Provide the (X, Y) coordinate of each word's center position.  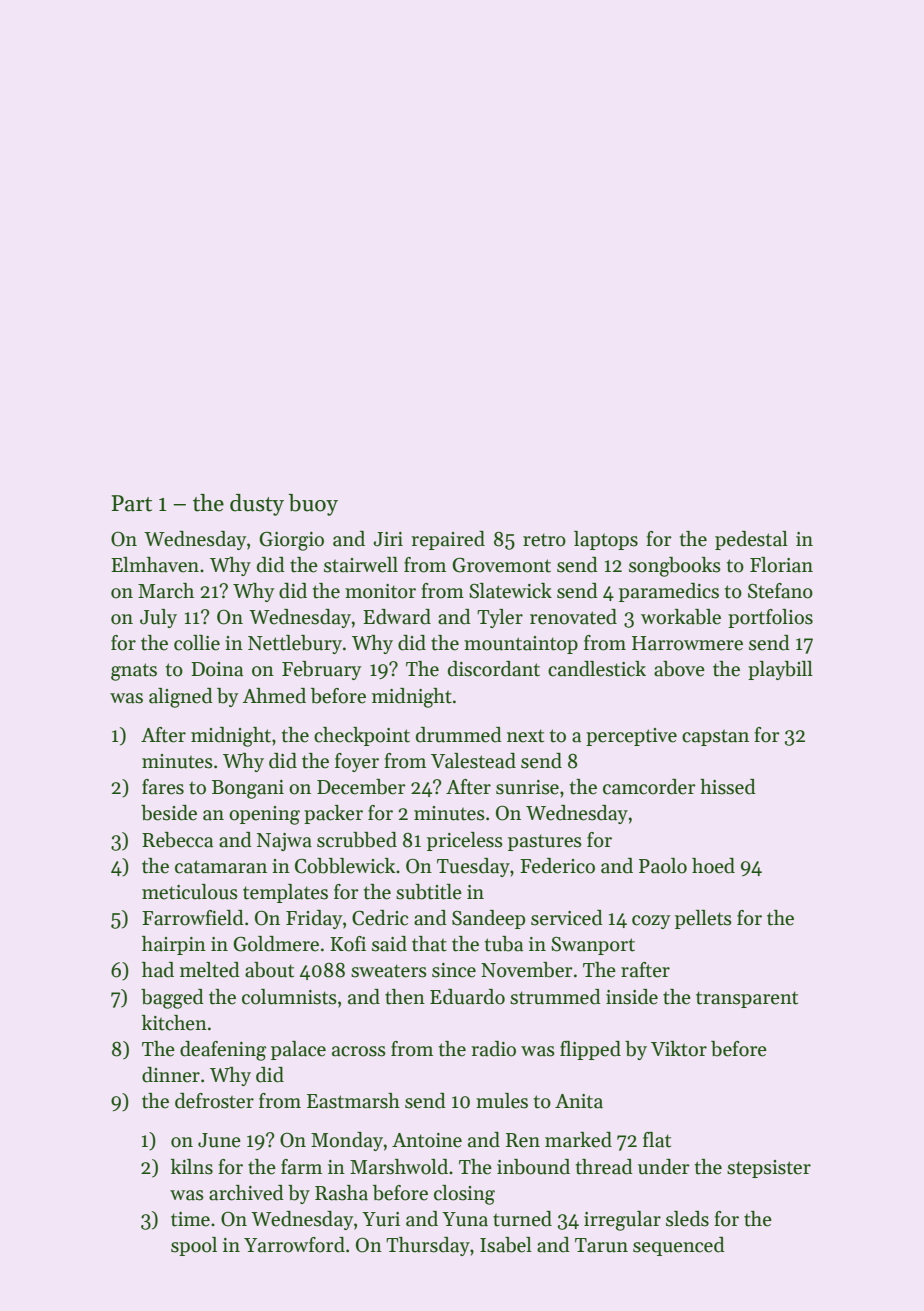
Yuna (465, 1219)
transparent (747, 999)
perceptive (631, 737)
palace (298, 1050)
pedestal (751, 540)
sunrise (527, 787)
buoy (313, 505)
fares (163, 787)
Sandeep (488, 919)
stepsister (769, 1169)
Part (132, 503)
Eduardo (467, 997)
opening (264, 815)
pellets (703, 919)
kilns (192, 1167)
